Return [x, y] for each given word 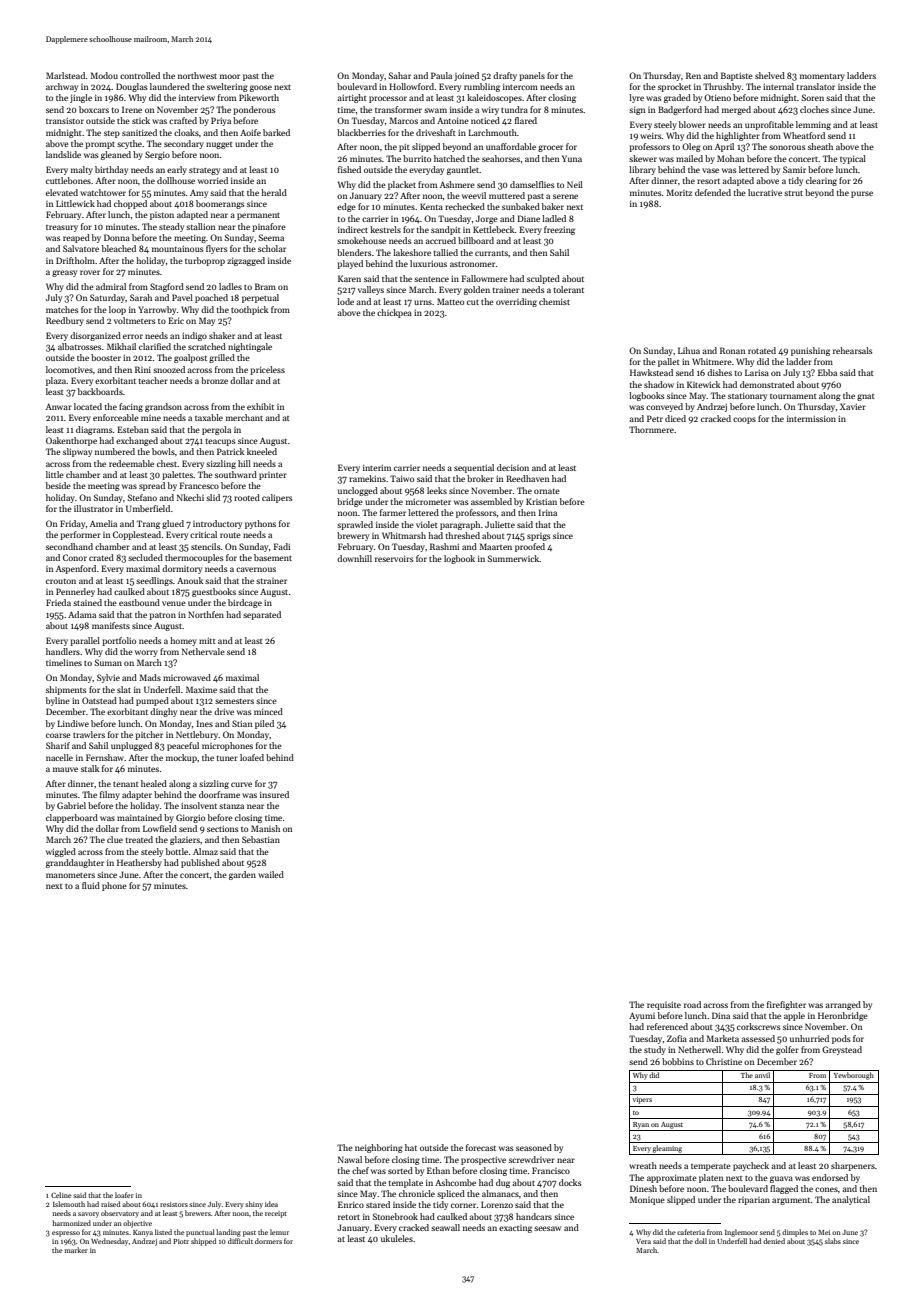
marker [76, 1250]
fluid [91, 885]
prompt [100, 145]
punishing [810, 351]
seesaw [547, 1228]
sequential [474, 468]
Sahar [400, 75]
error [133, 336]
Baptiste [737, 76]
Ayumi [642, 1017]
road [692, 1004]
